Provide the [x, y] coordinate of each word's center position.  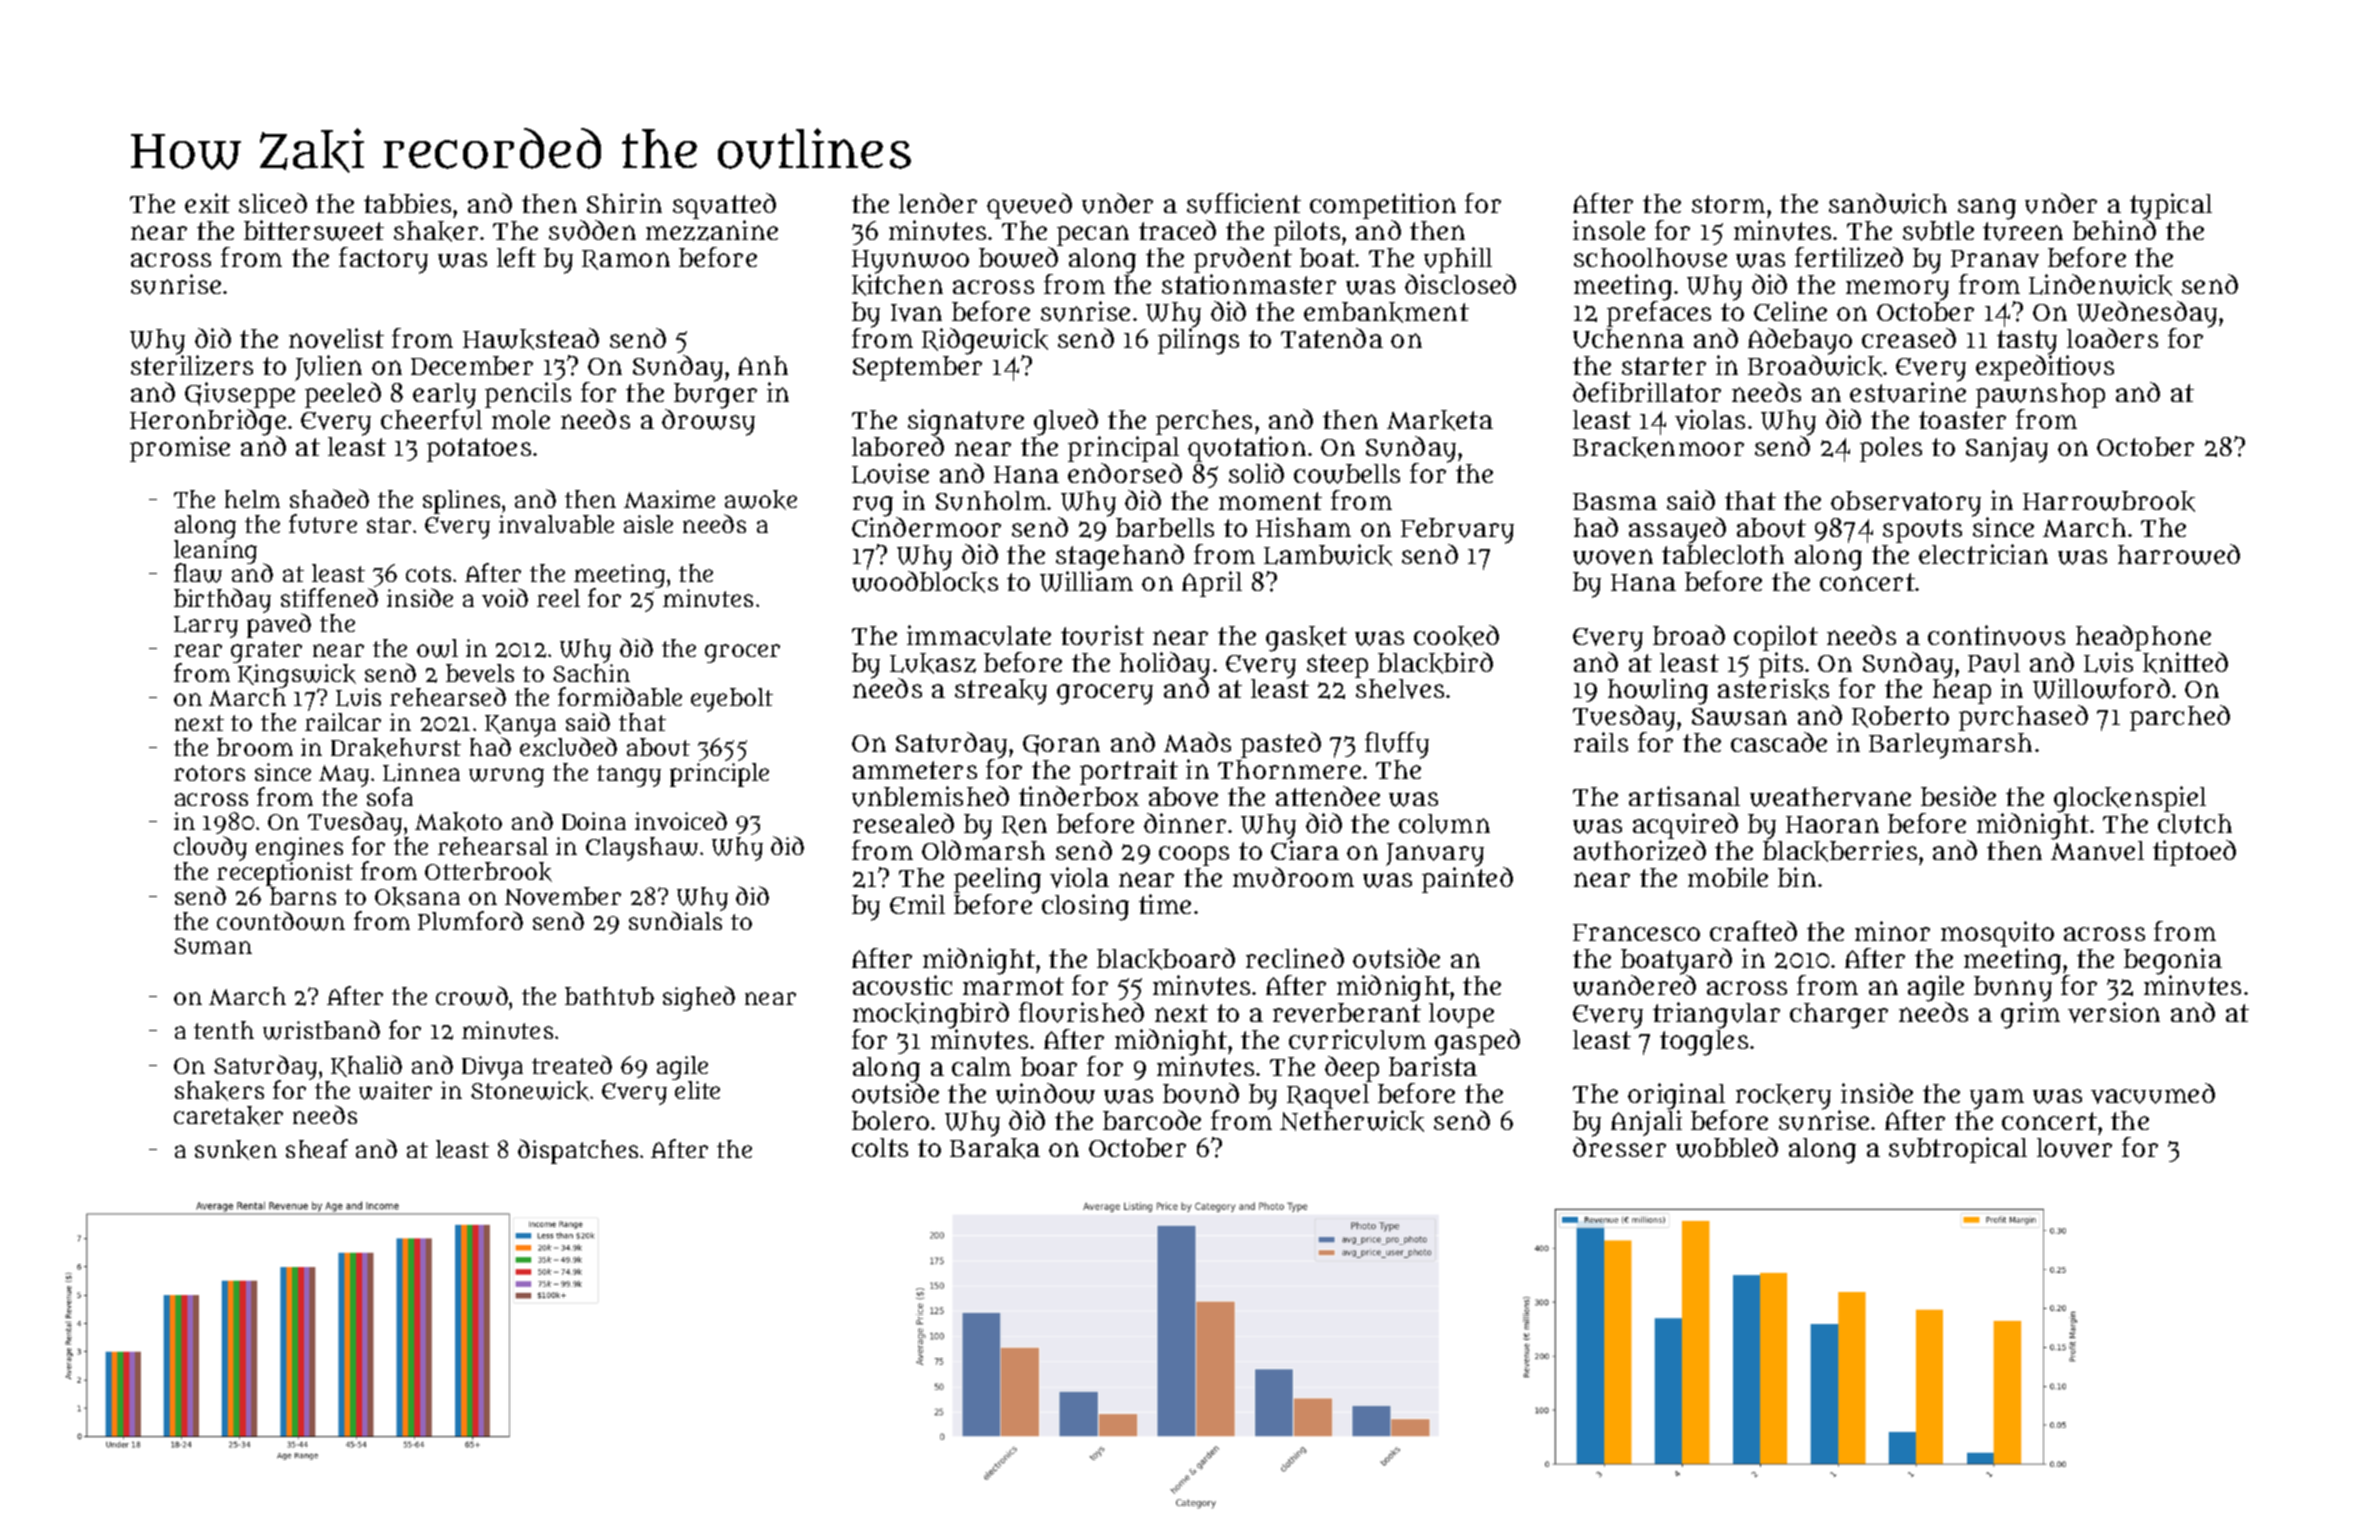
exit [207, 203]
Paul [1994, 663]
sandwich [1888, 203]
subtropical [1958, 1150]
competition [1383, 206]
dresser [1619, 1147]
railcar [343, 722]
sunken [236, 1150]
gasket [1306, 639]
